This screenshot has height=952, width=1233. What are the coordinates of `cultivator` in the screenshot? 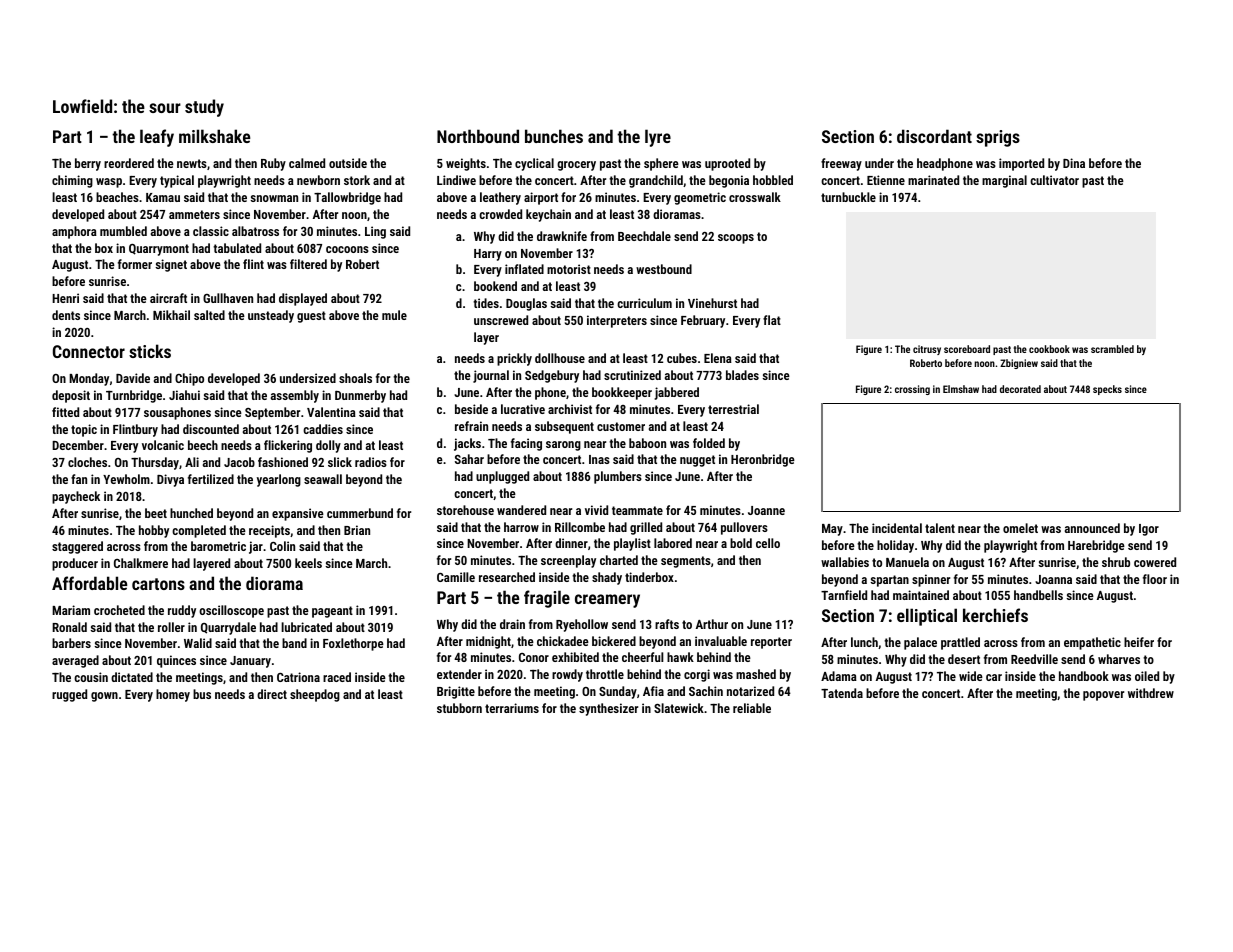 It's located at (1054, 180).
